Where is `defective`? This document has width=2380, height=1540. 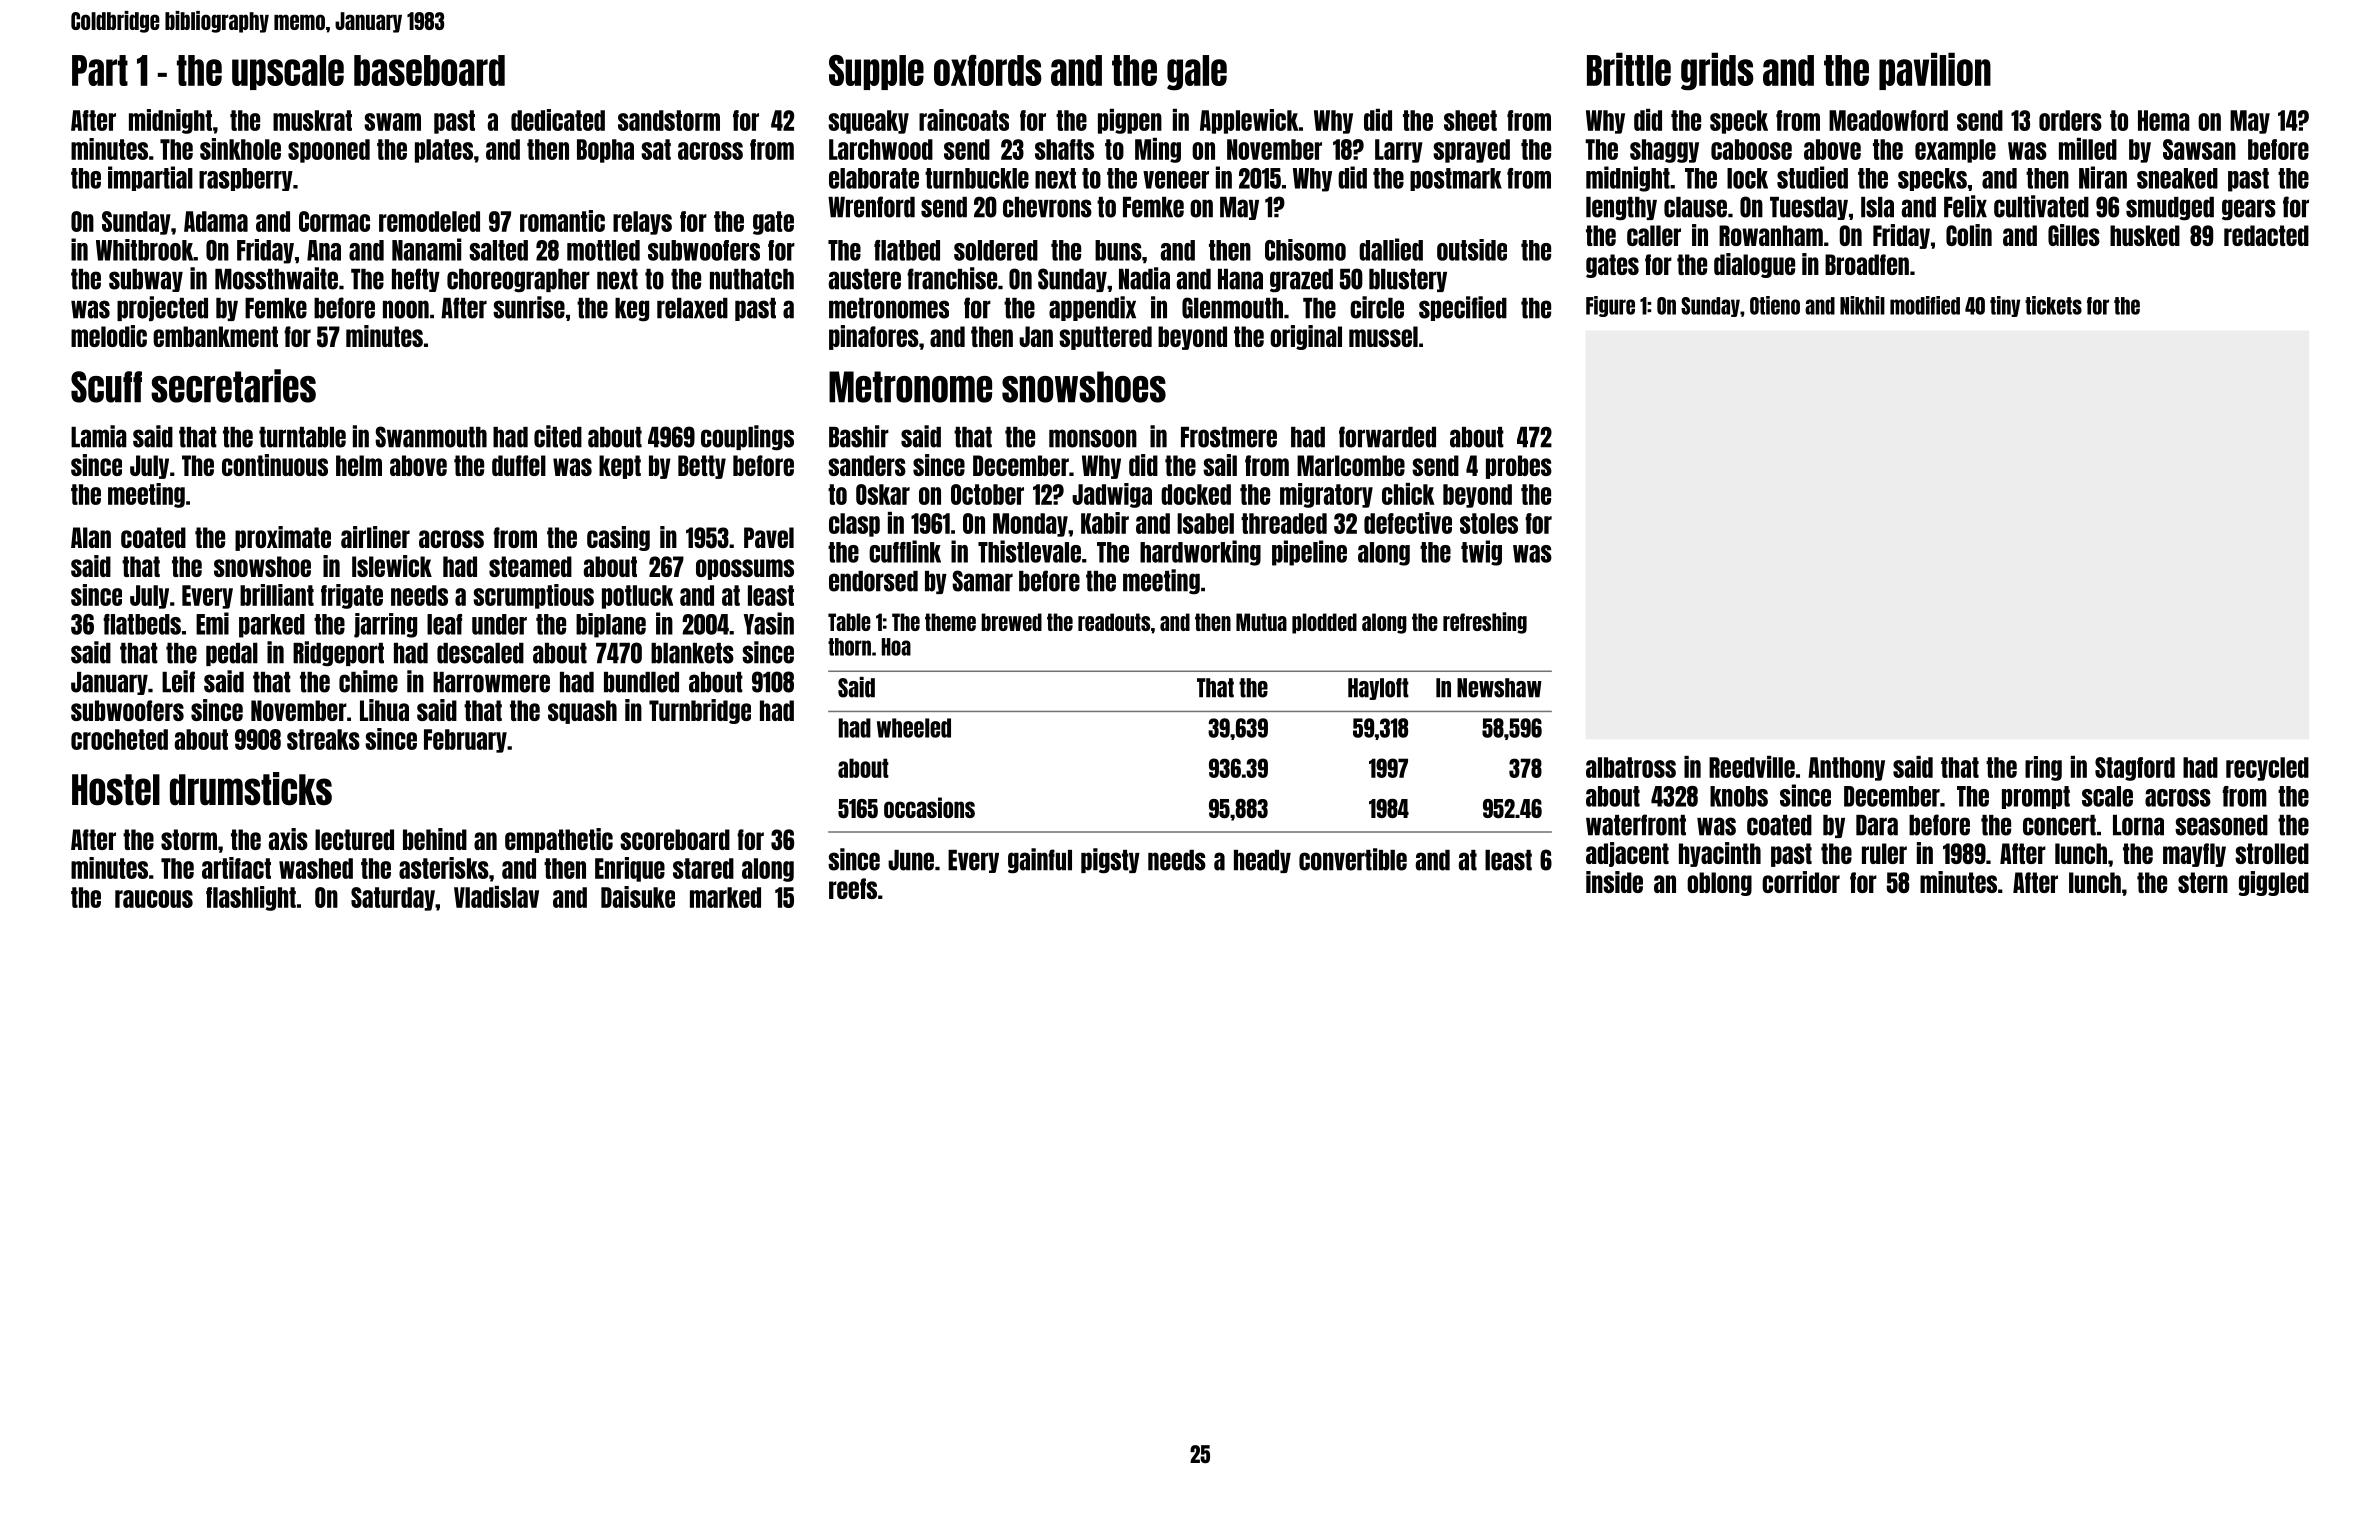
defective is located at coordinates (1408, 523).
